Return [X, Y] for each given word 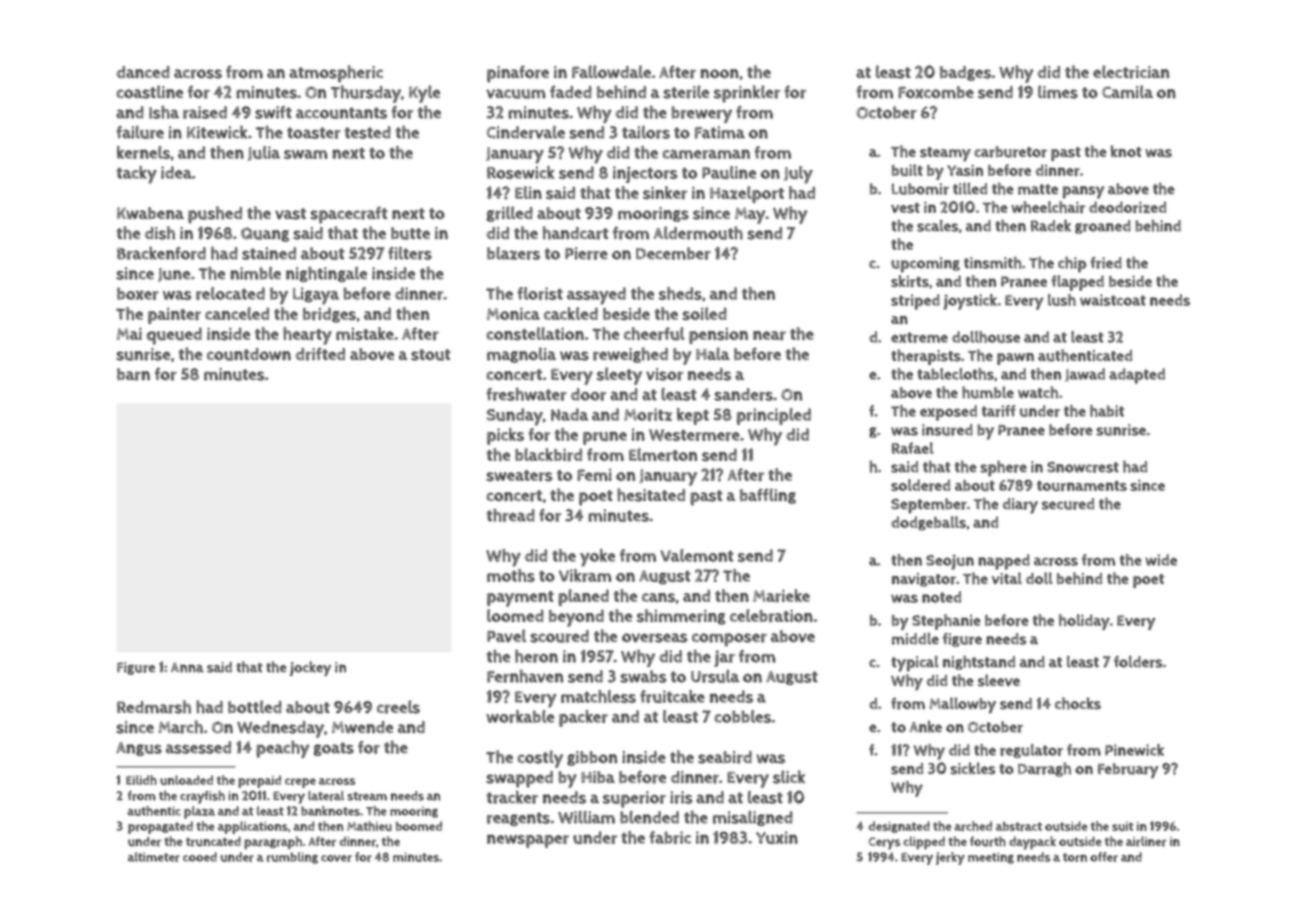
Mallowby [962, 705]
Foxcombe [936, 92]
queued [174, 336]
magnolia [521, 355]
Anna [187, 668]
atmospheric [336, 73]
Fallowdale [611, 72]
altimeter [154, 857]
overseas [655, 638]
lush [1062, 300]
